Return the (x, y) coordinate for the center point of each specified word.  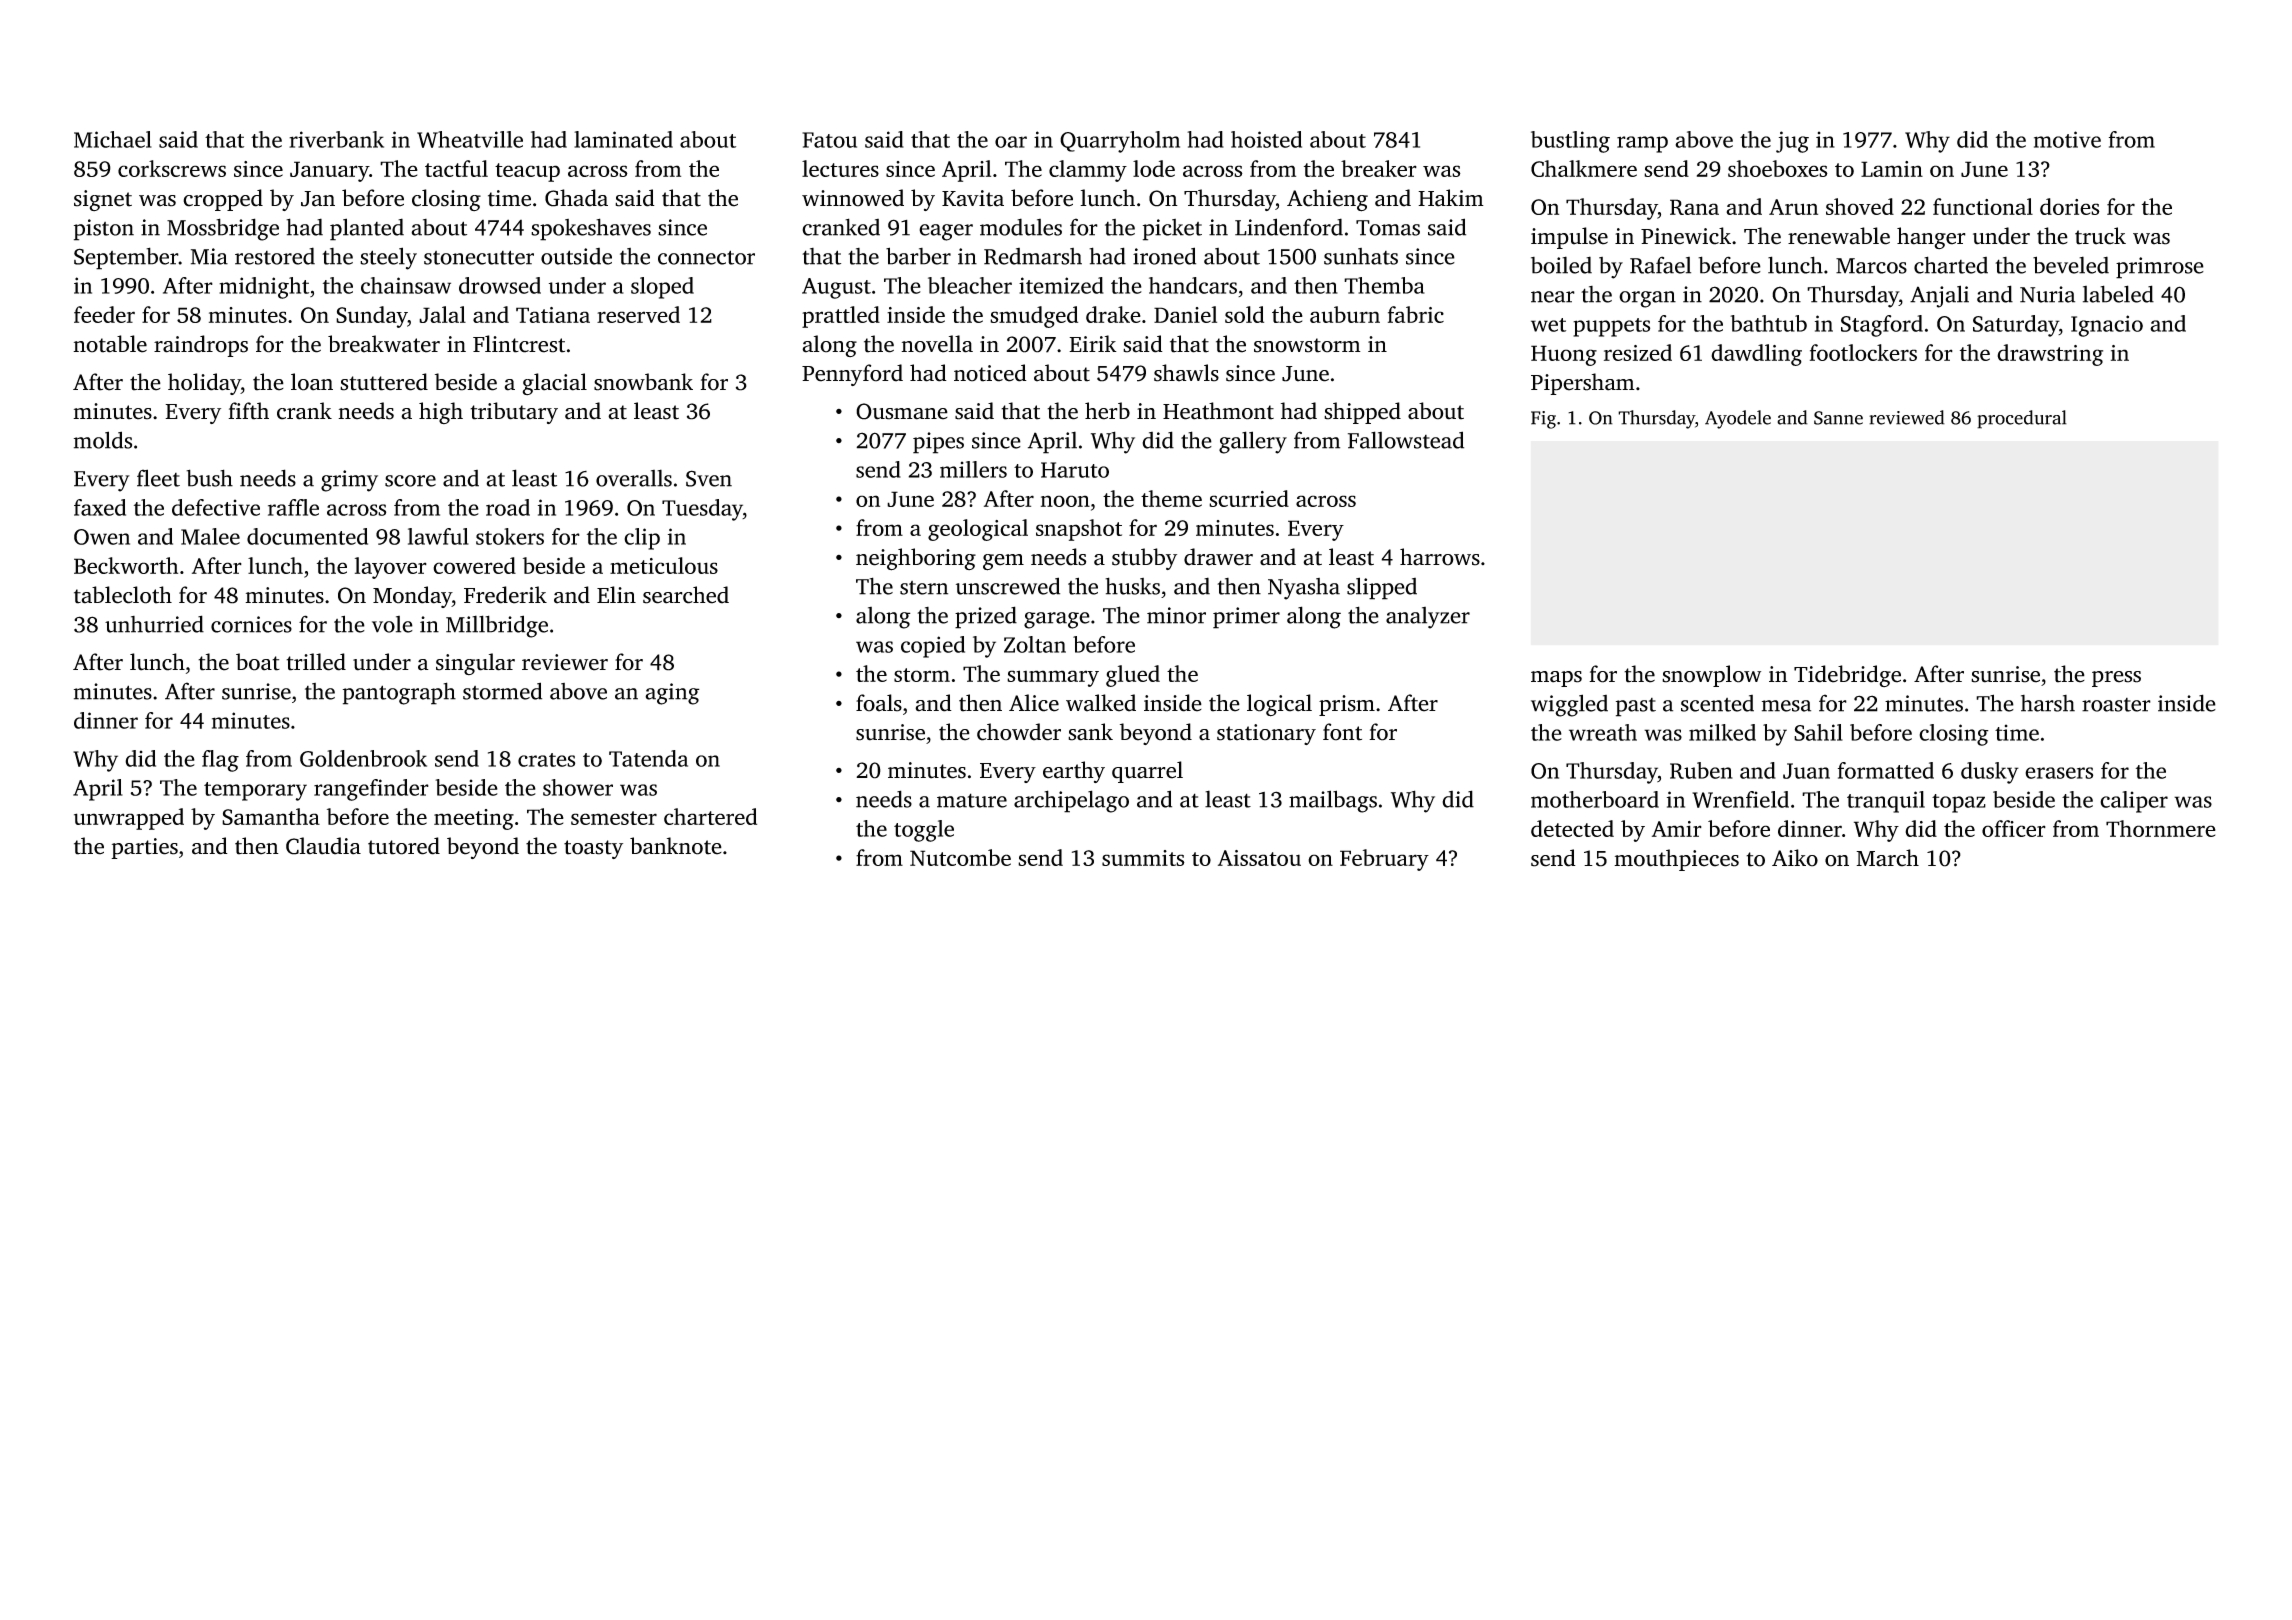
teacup (527, 172)
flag (220, 761)
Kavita (973, 198)
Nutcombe (960, 857)
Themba (1384, 285)
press (2116, 679)
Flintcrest (519, 344)
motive (2067, 139)
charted (1951, 265)
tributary (514, 413)
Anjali (1939, 296)
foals (879, 703)
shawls (1186, 373)
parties (144, 848)
